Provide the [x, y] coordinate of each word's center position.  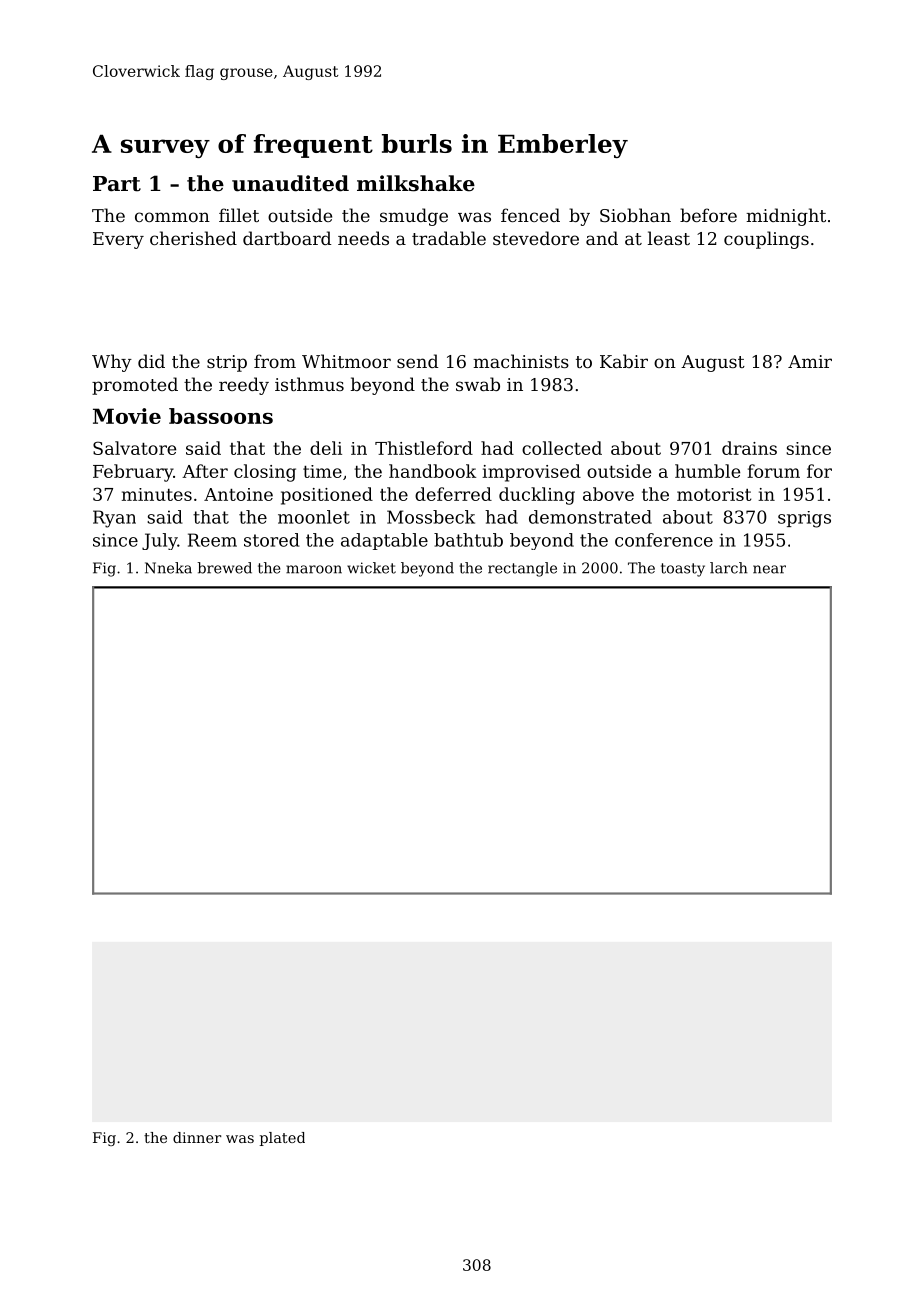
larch [729, 568]
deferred [453, 494]
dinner [197, 1137]
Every [118, 240]
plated [282, 1139]
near [769, 569]
